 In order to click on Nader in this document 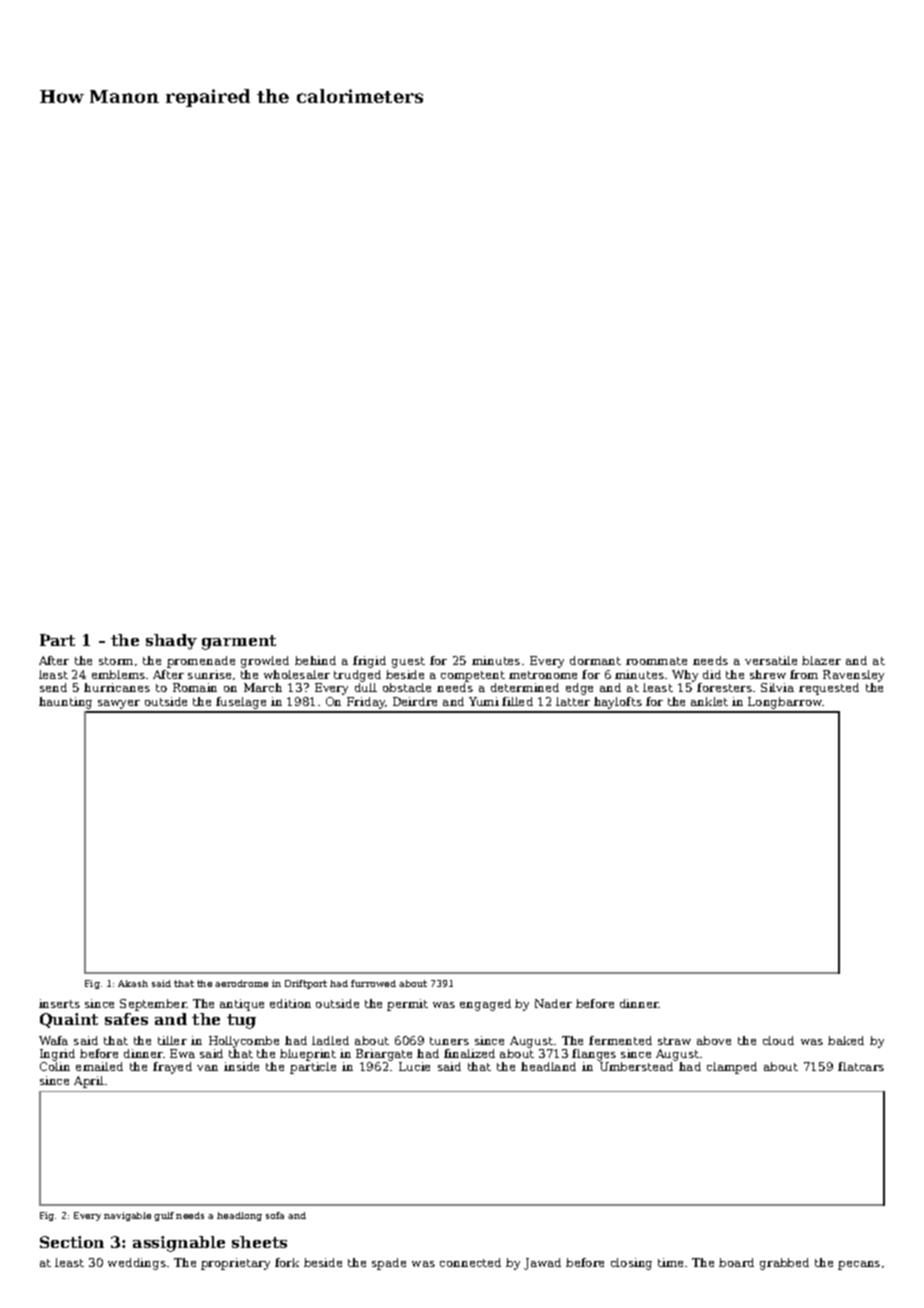, I will do `click(553, 1003)`.
